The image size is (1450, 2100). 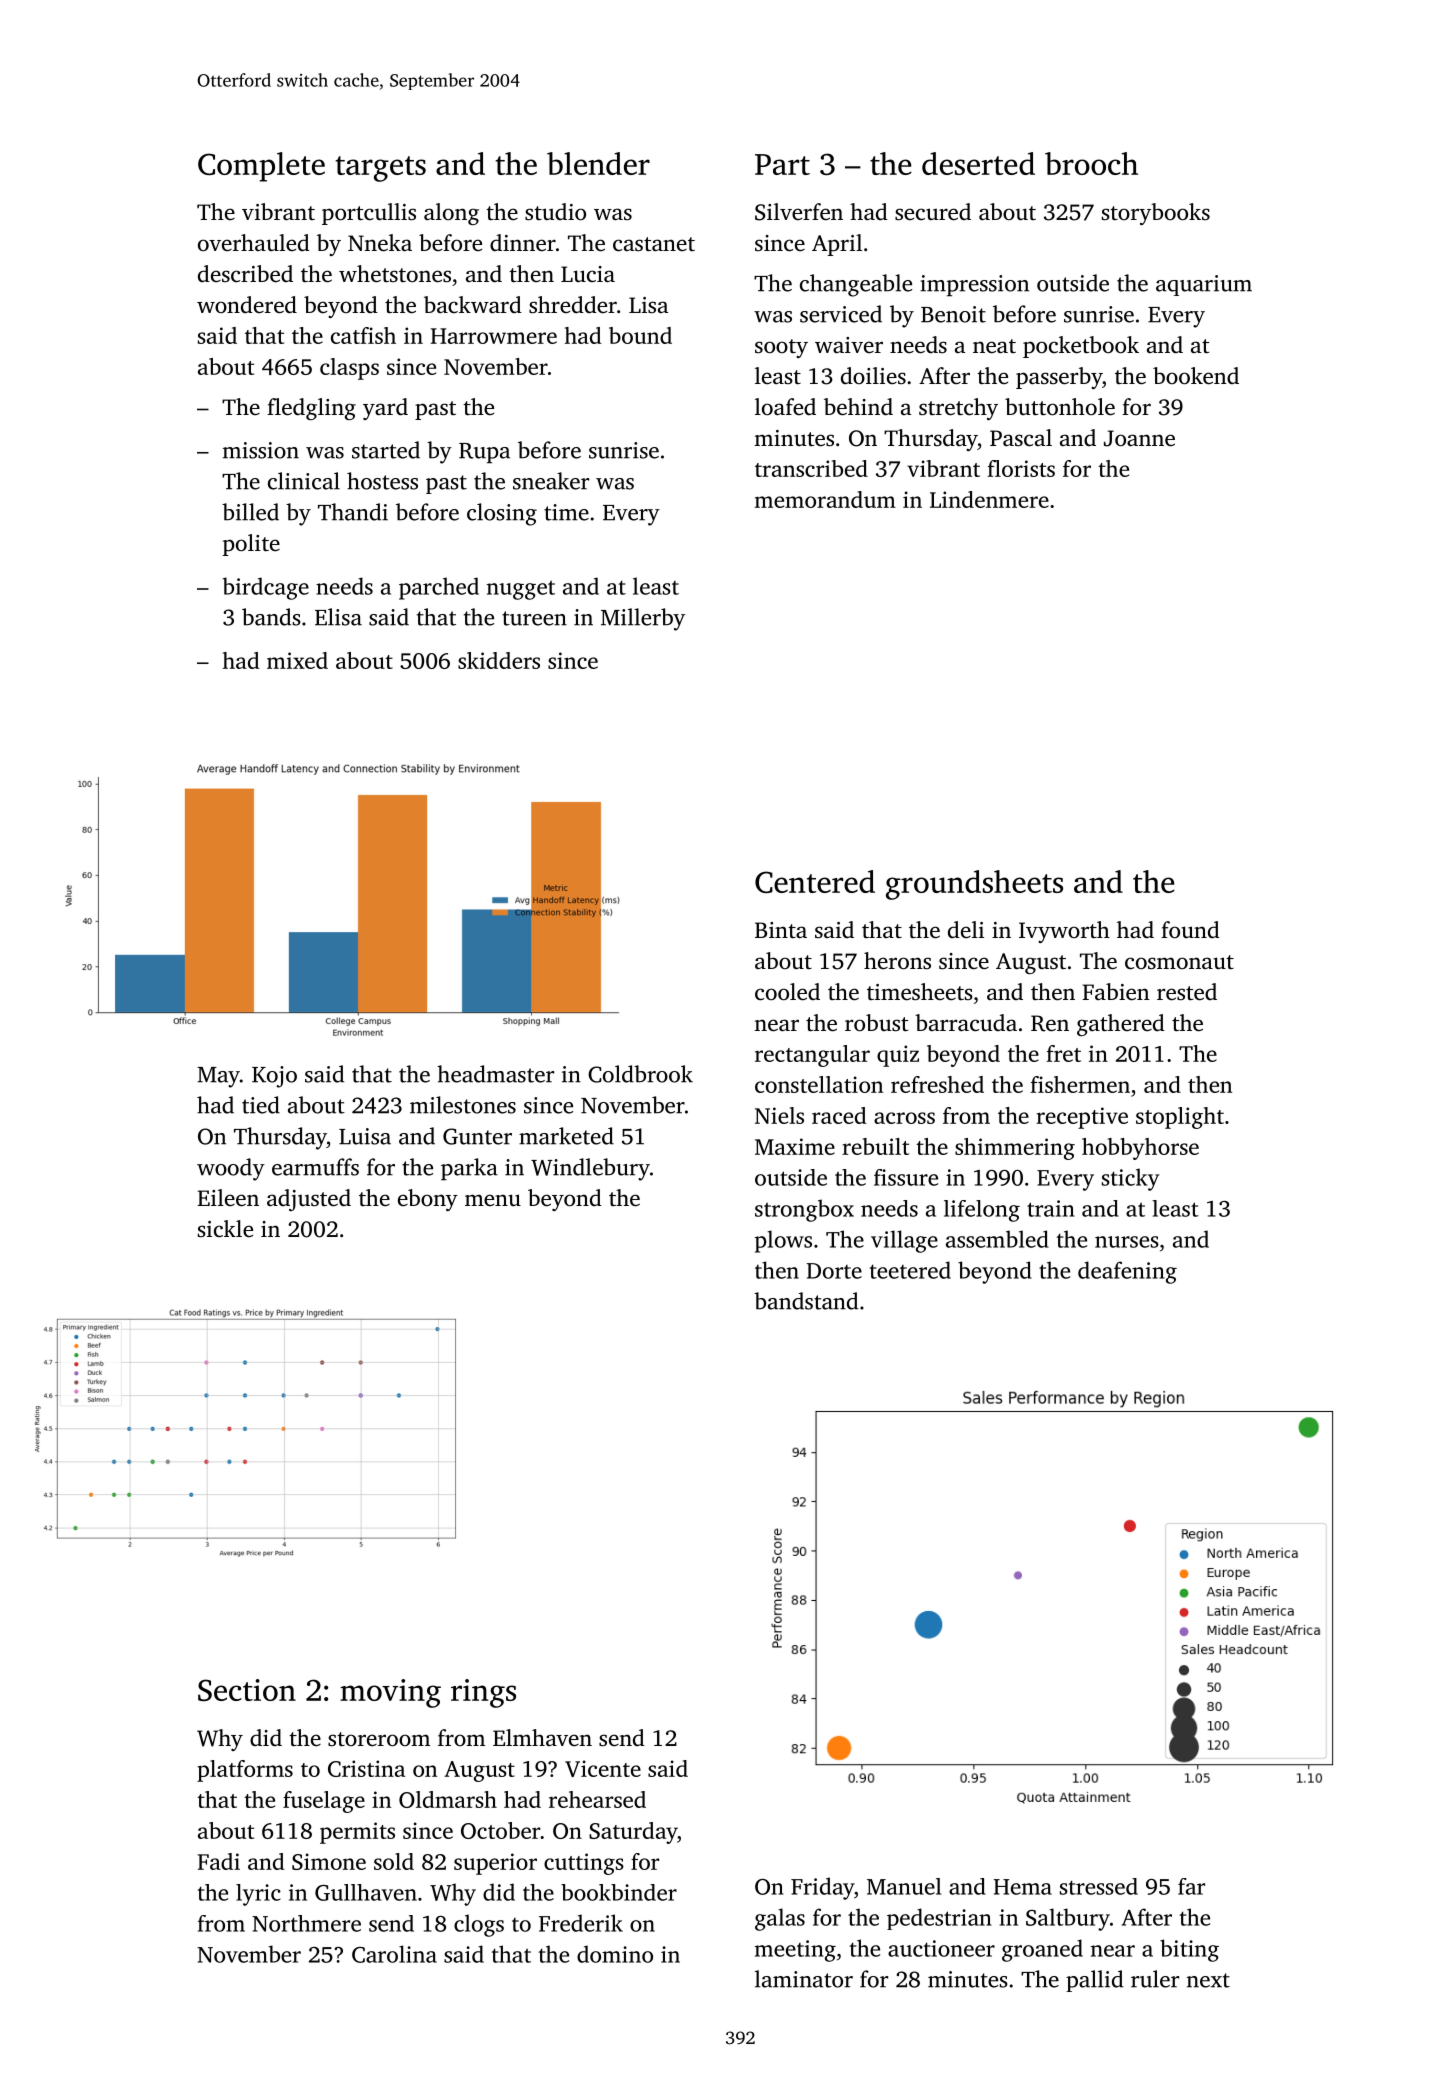 What do you see at coordinates (390, 1693) in the screenshot?
I see `moving` at bounding box center [390, 1693].
